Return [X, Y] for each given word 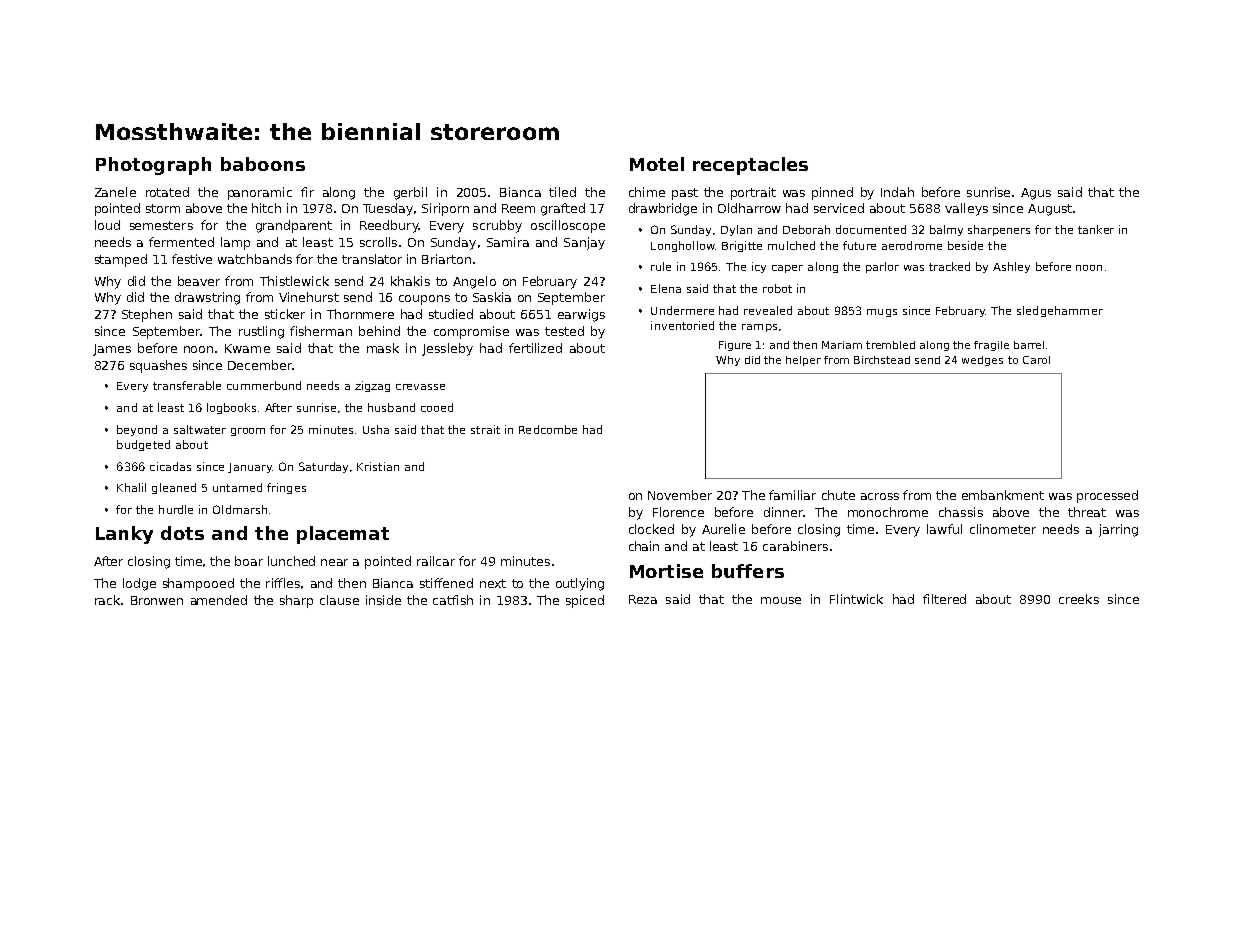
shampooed [198, 584]
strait [485, 429]
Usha [376, 429]
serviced [839, 208]
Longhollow [683, 246]
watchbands [255, 259]
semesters [161, 225]
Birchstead [882, 360]
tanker [1096, 229]
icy [759, 267]
